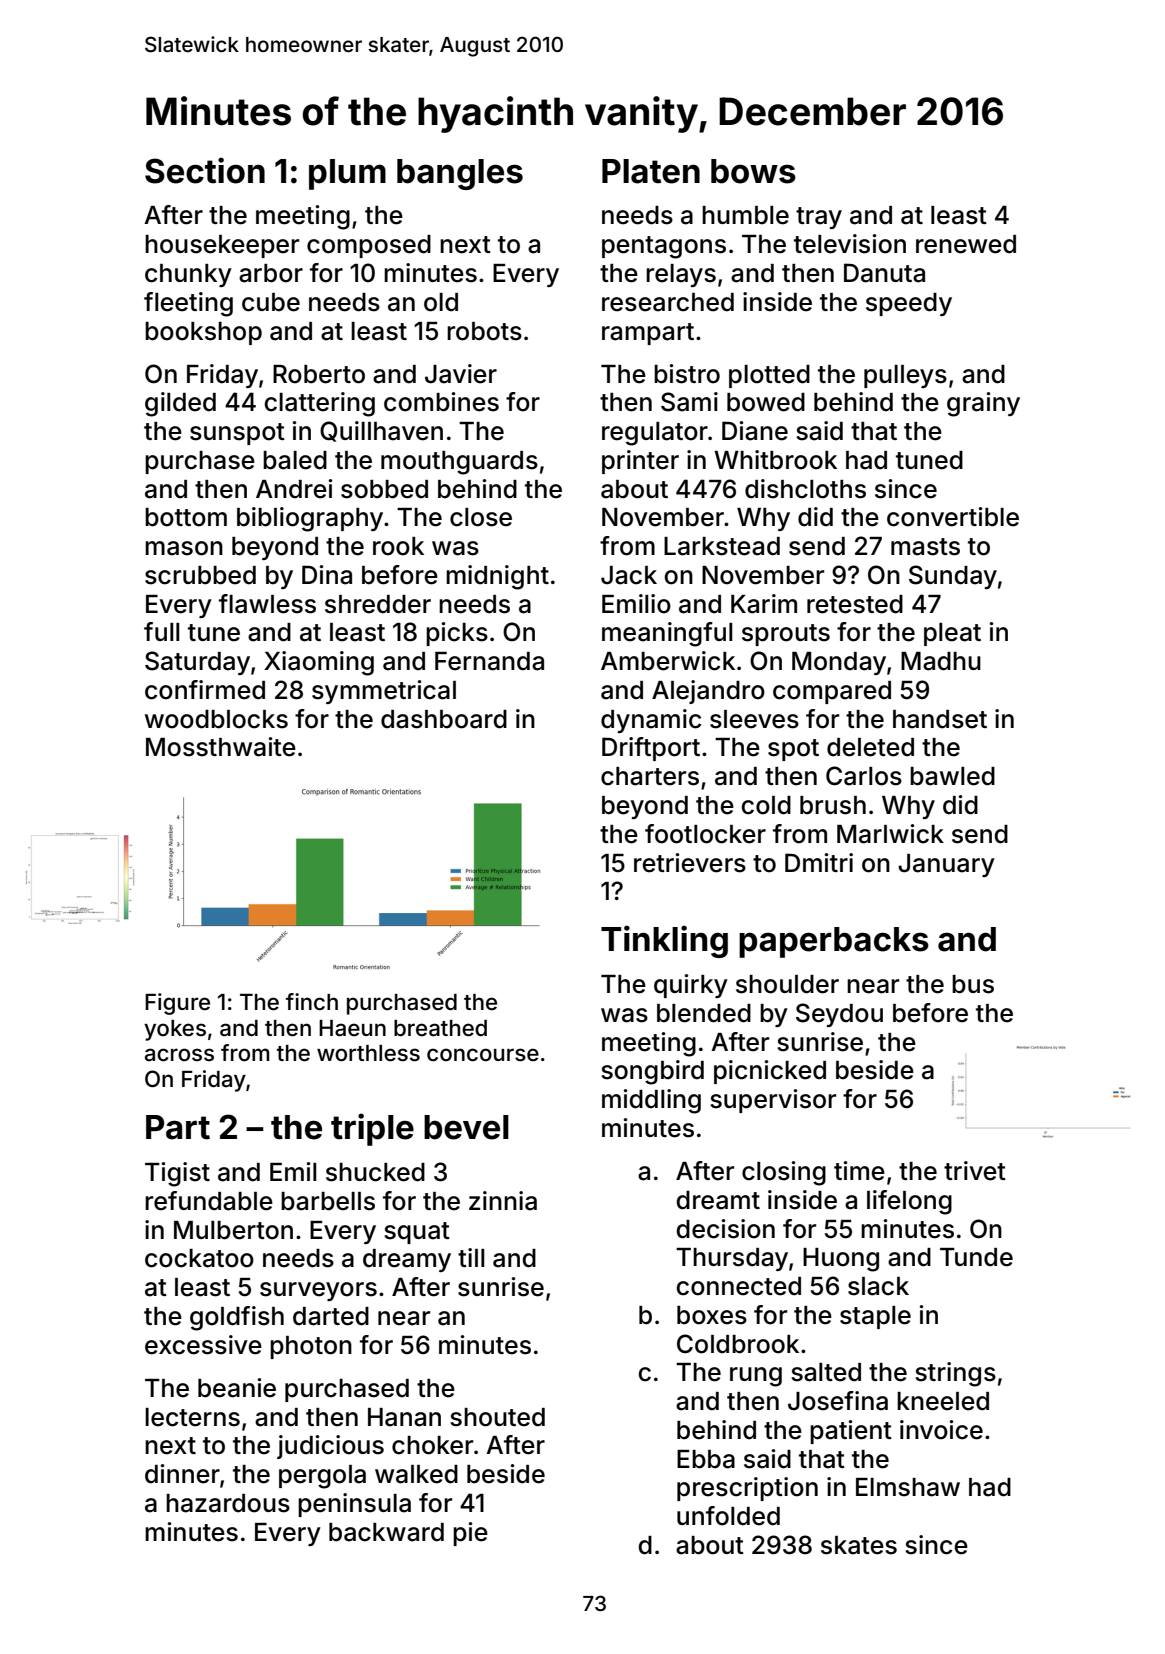 This document has height=1654, width=1165. Describe the element at coordinates (484, 331) in the document. I see `robots` at that location.
